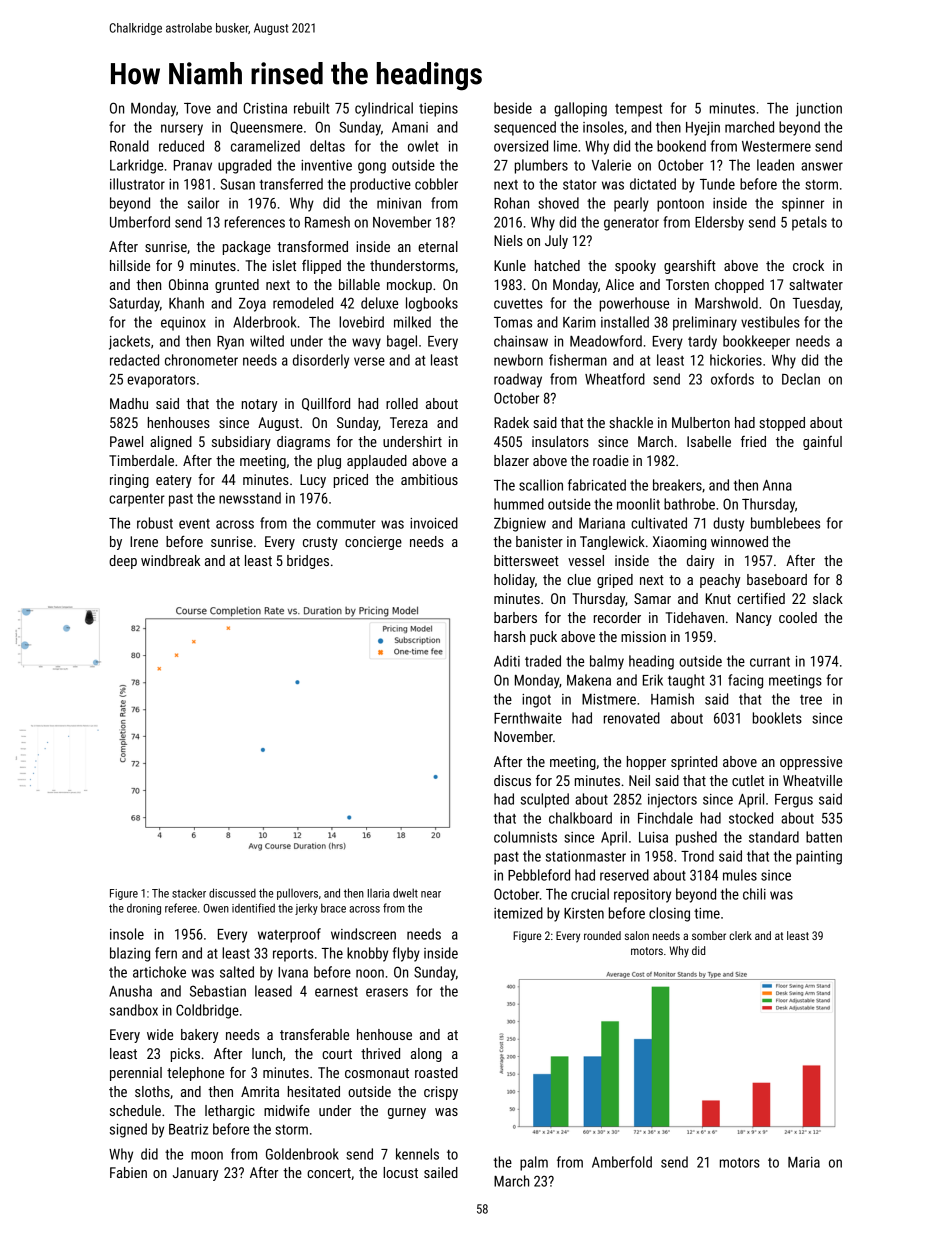 Image resolution: width=952 pixels, height=1233 pixels. What do you see at coordinates (580, 185) in the page?
I see `stator` at bounding box center [580, 185].
